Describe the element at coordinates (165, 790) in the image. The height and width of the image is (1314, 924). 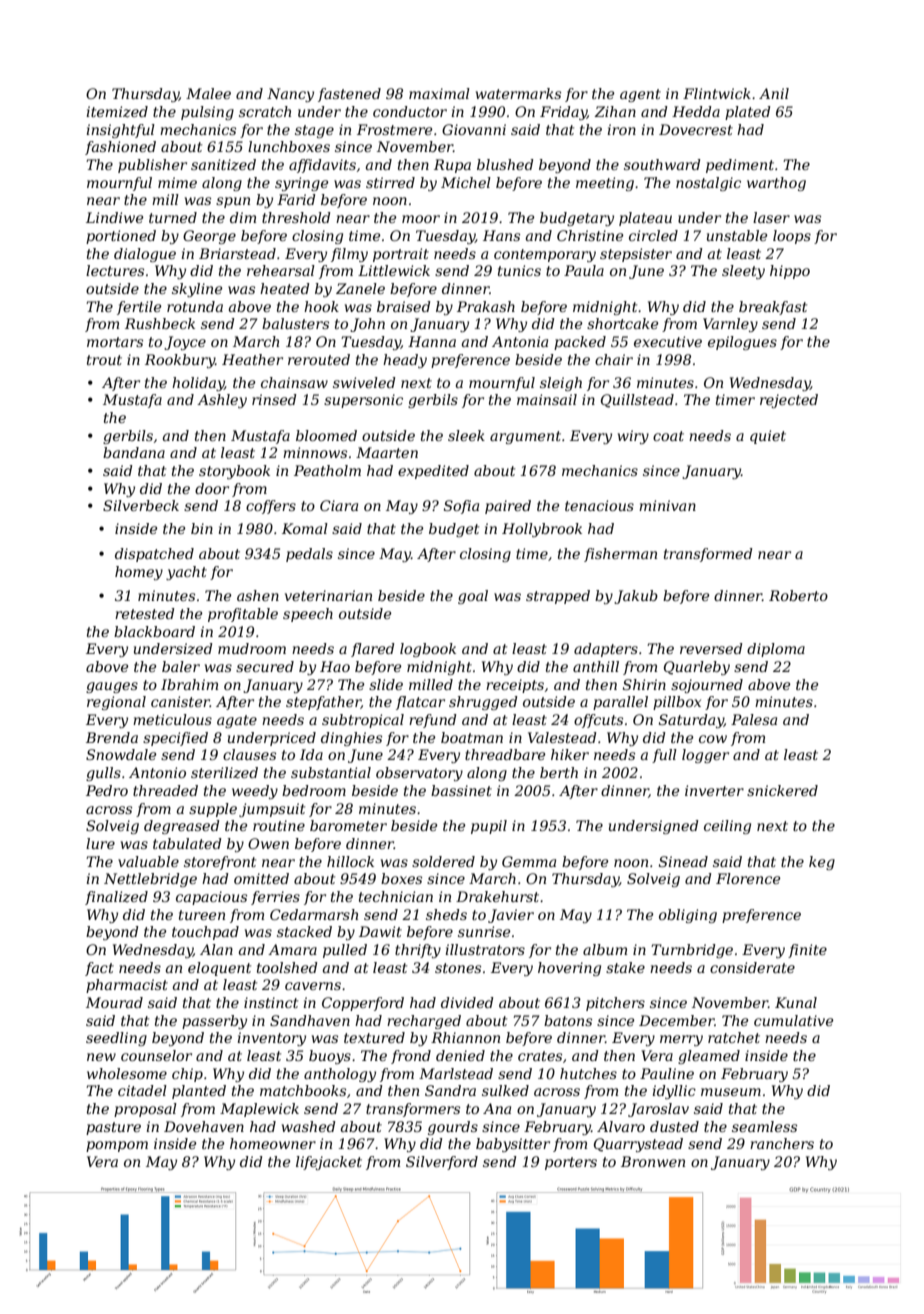
I see `threaded` at that location.
